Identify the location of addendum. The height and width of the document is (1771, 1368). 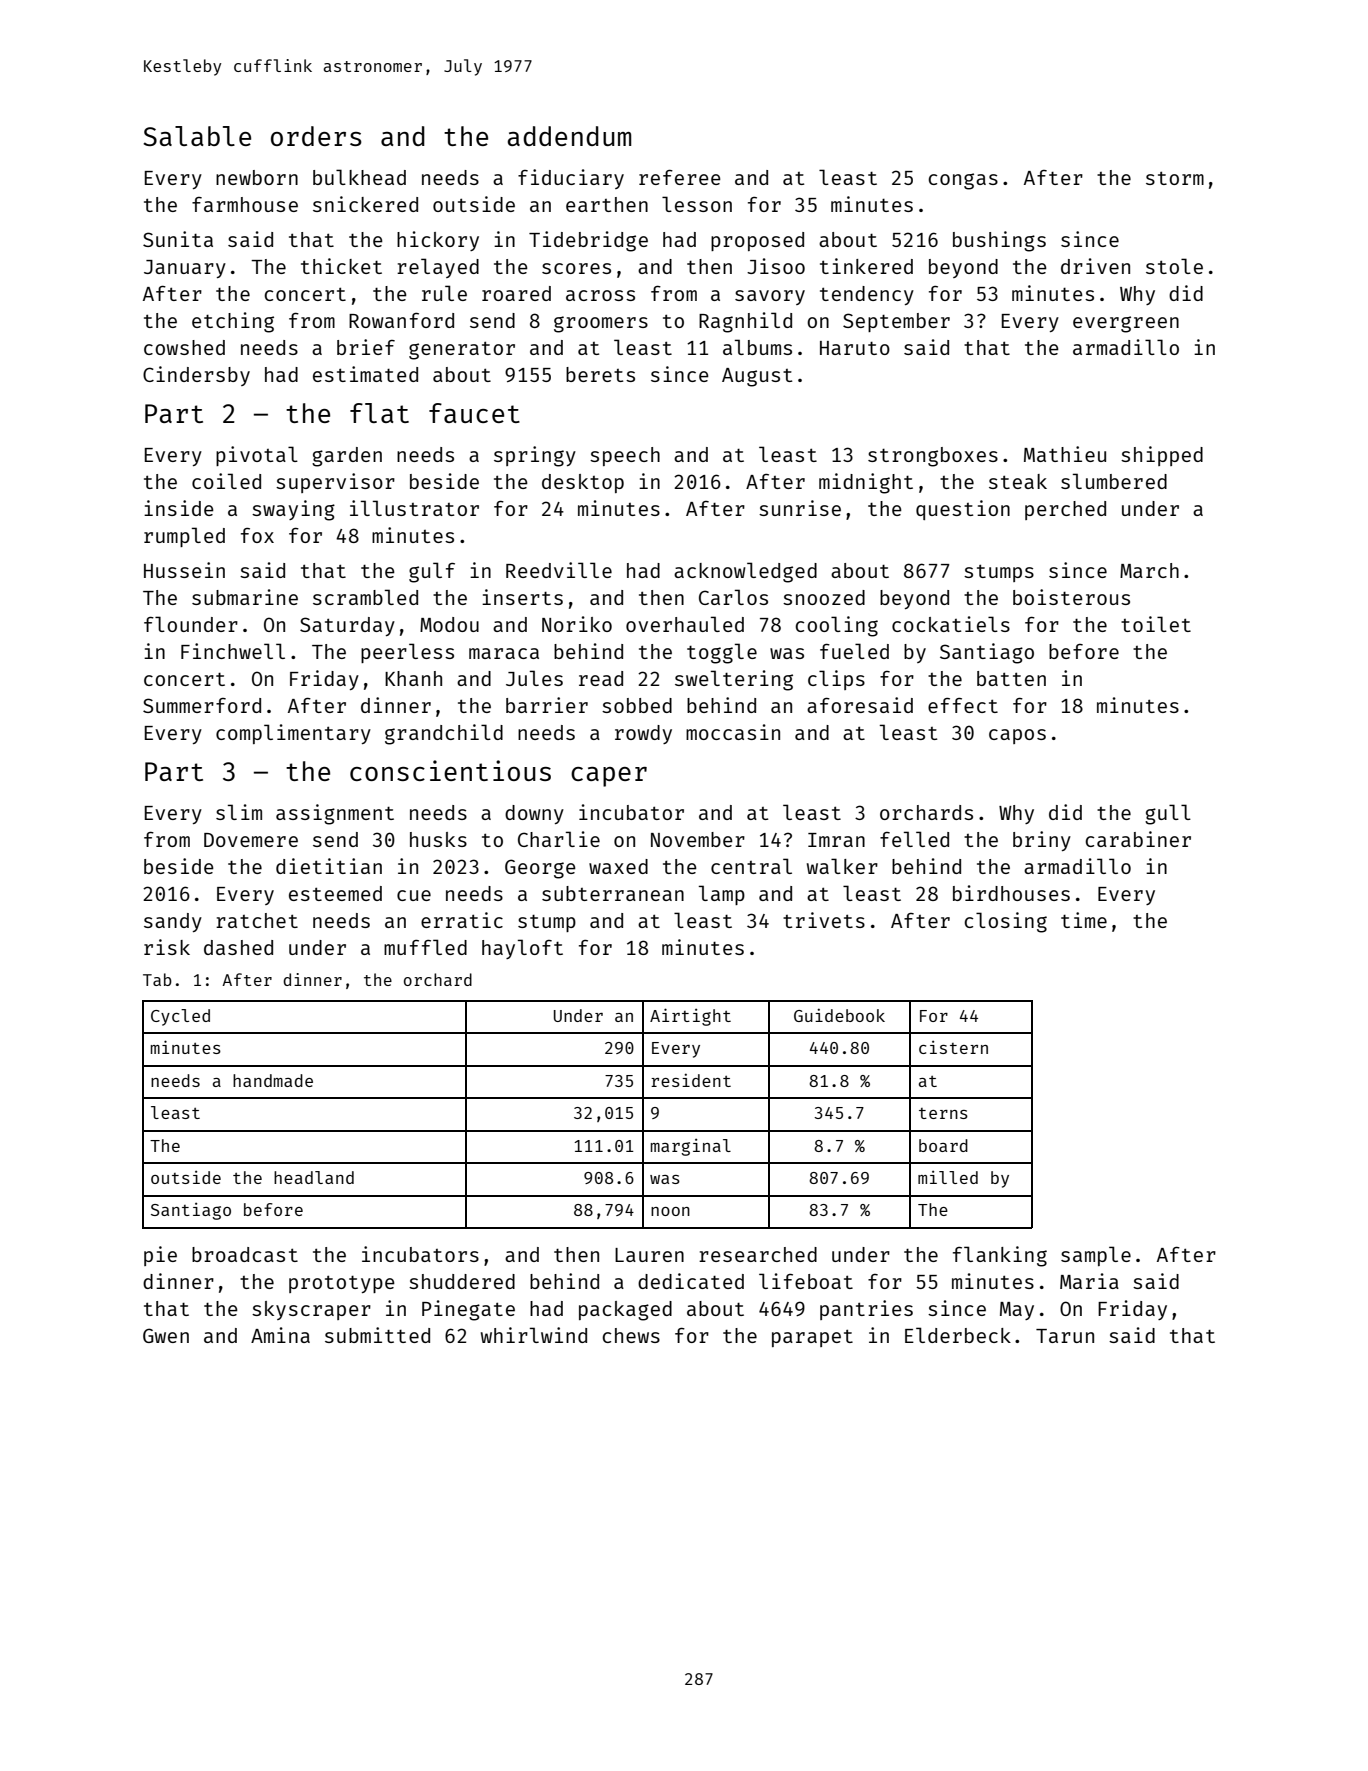
(569, 136).
